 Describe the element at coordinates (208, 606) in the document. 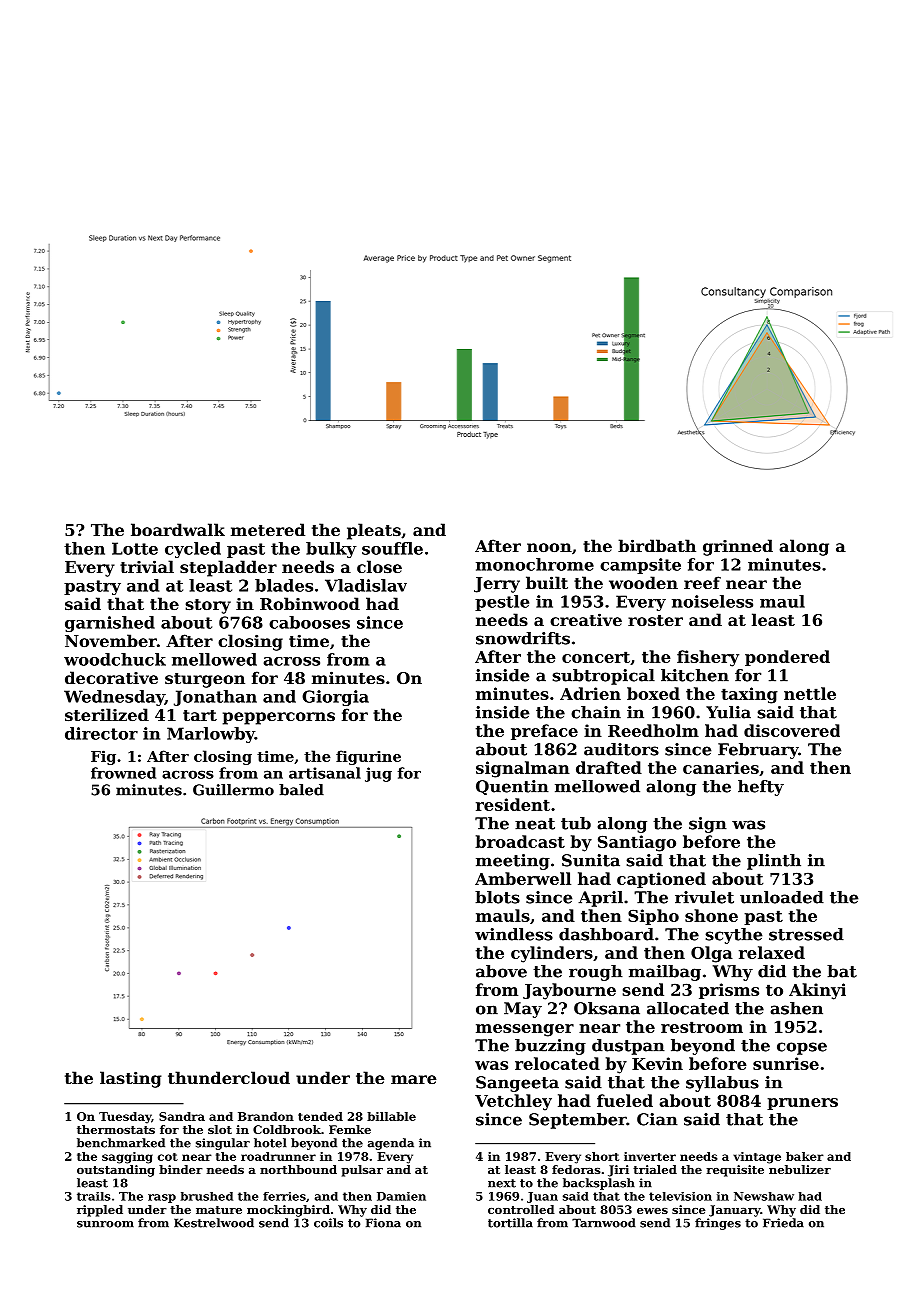

I see `story` at that location.
